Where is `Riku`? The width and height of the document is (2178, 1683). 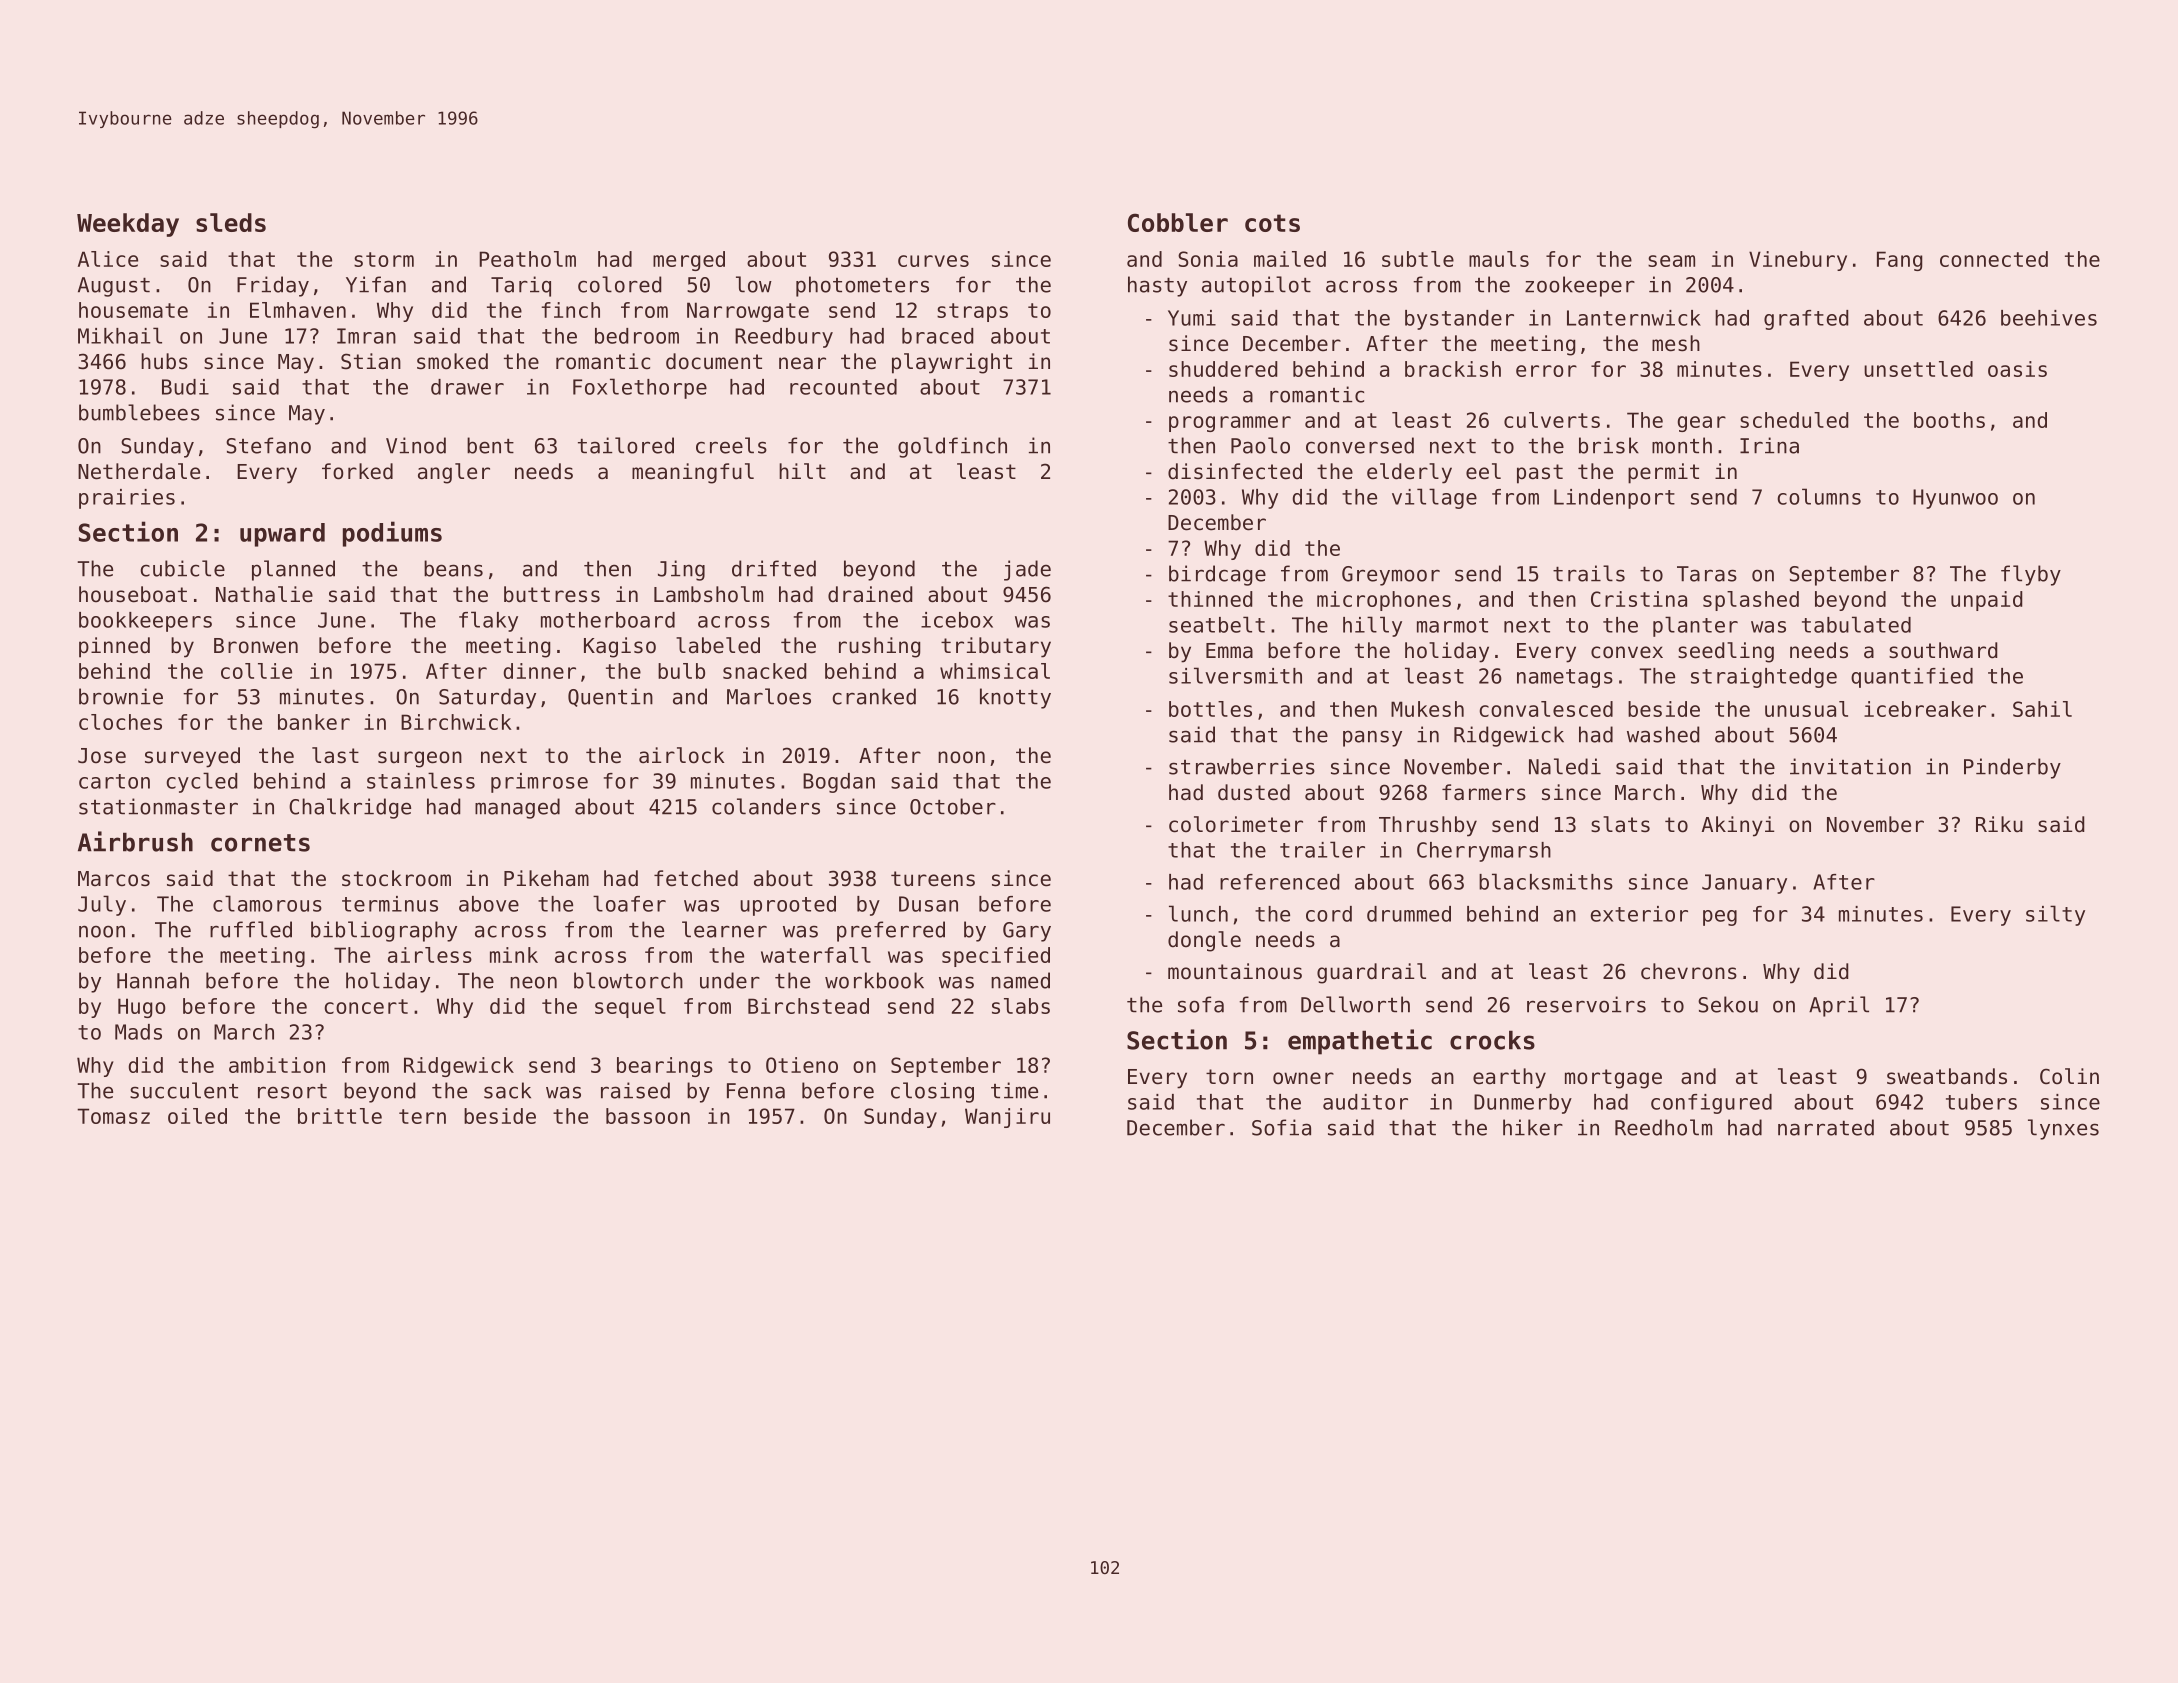 Riku is located at coordinates (1999, 824).
